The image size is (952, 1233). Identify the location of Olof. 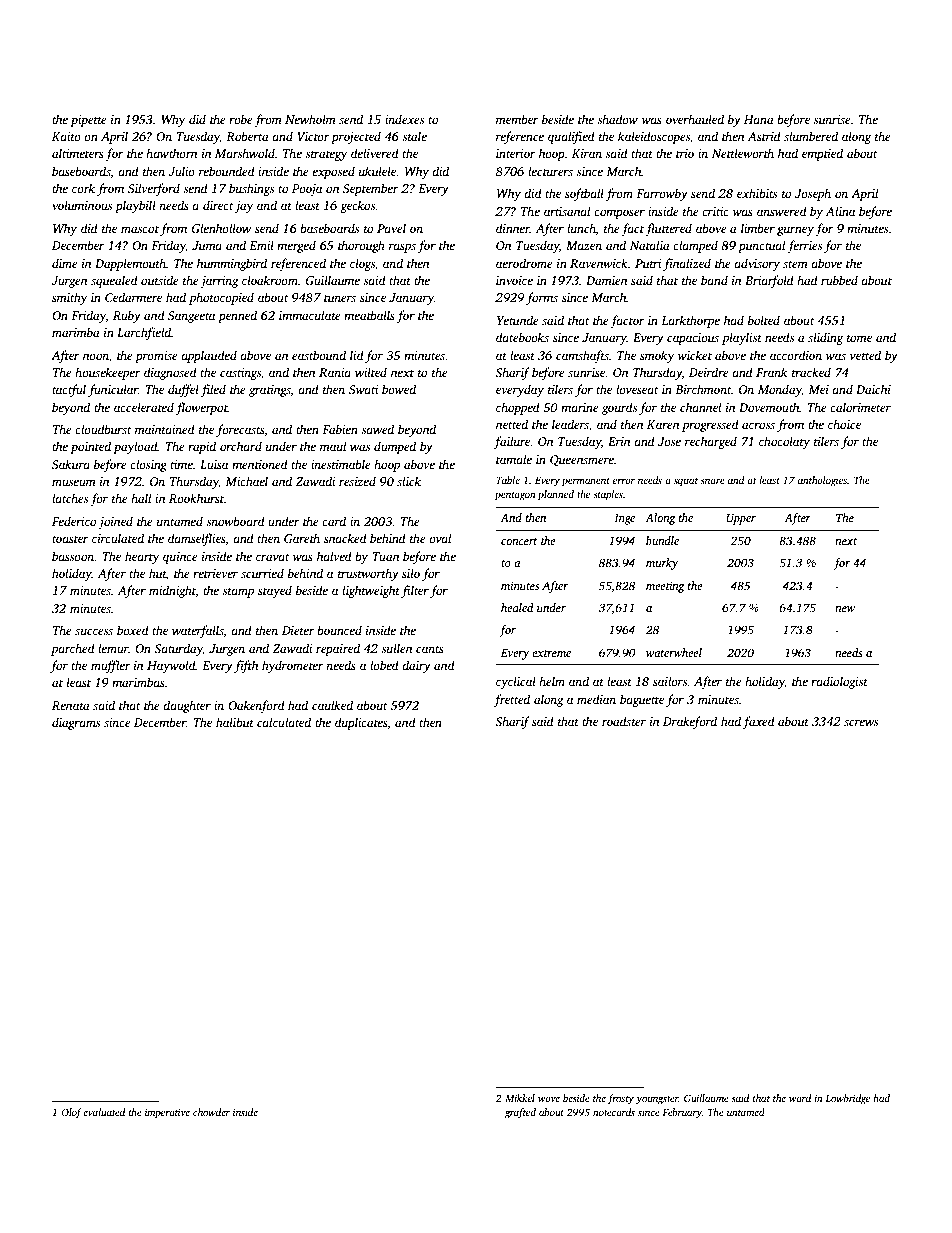
(72, 1113).
